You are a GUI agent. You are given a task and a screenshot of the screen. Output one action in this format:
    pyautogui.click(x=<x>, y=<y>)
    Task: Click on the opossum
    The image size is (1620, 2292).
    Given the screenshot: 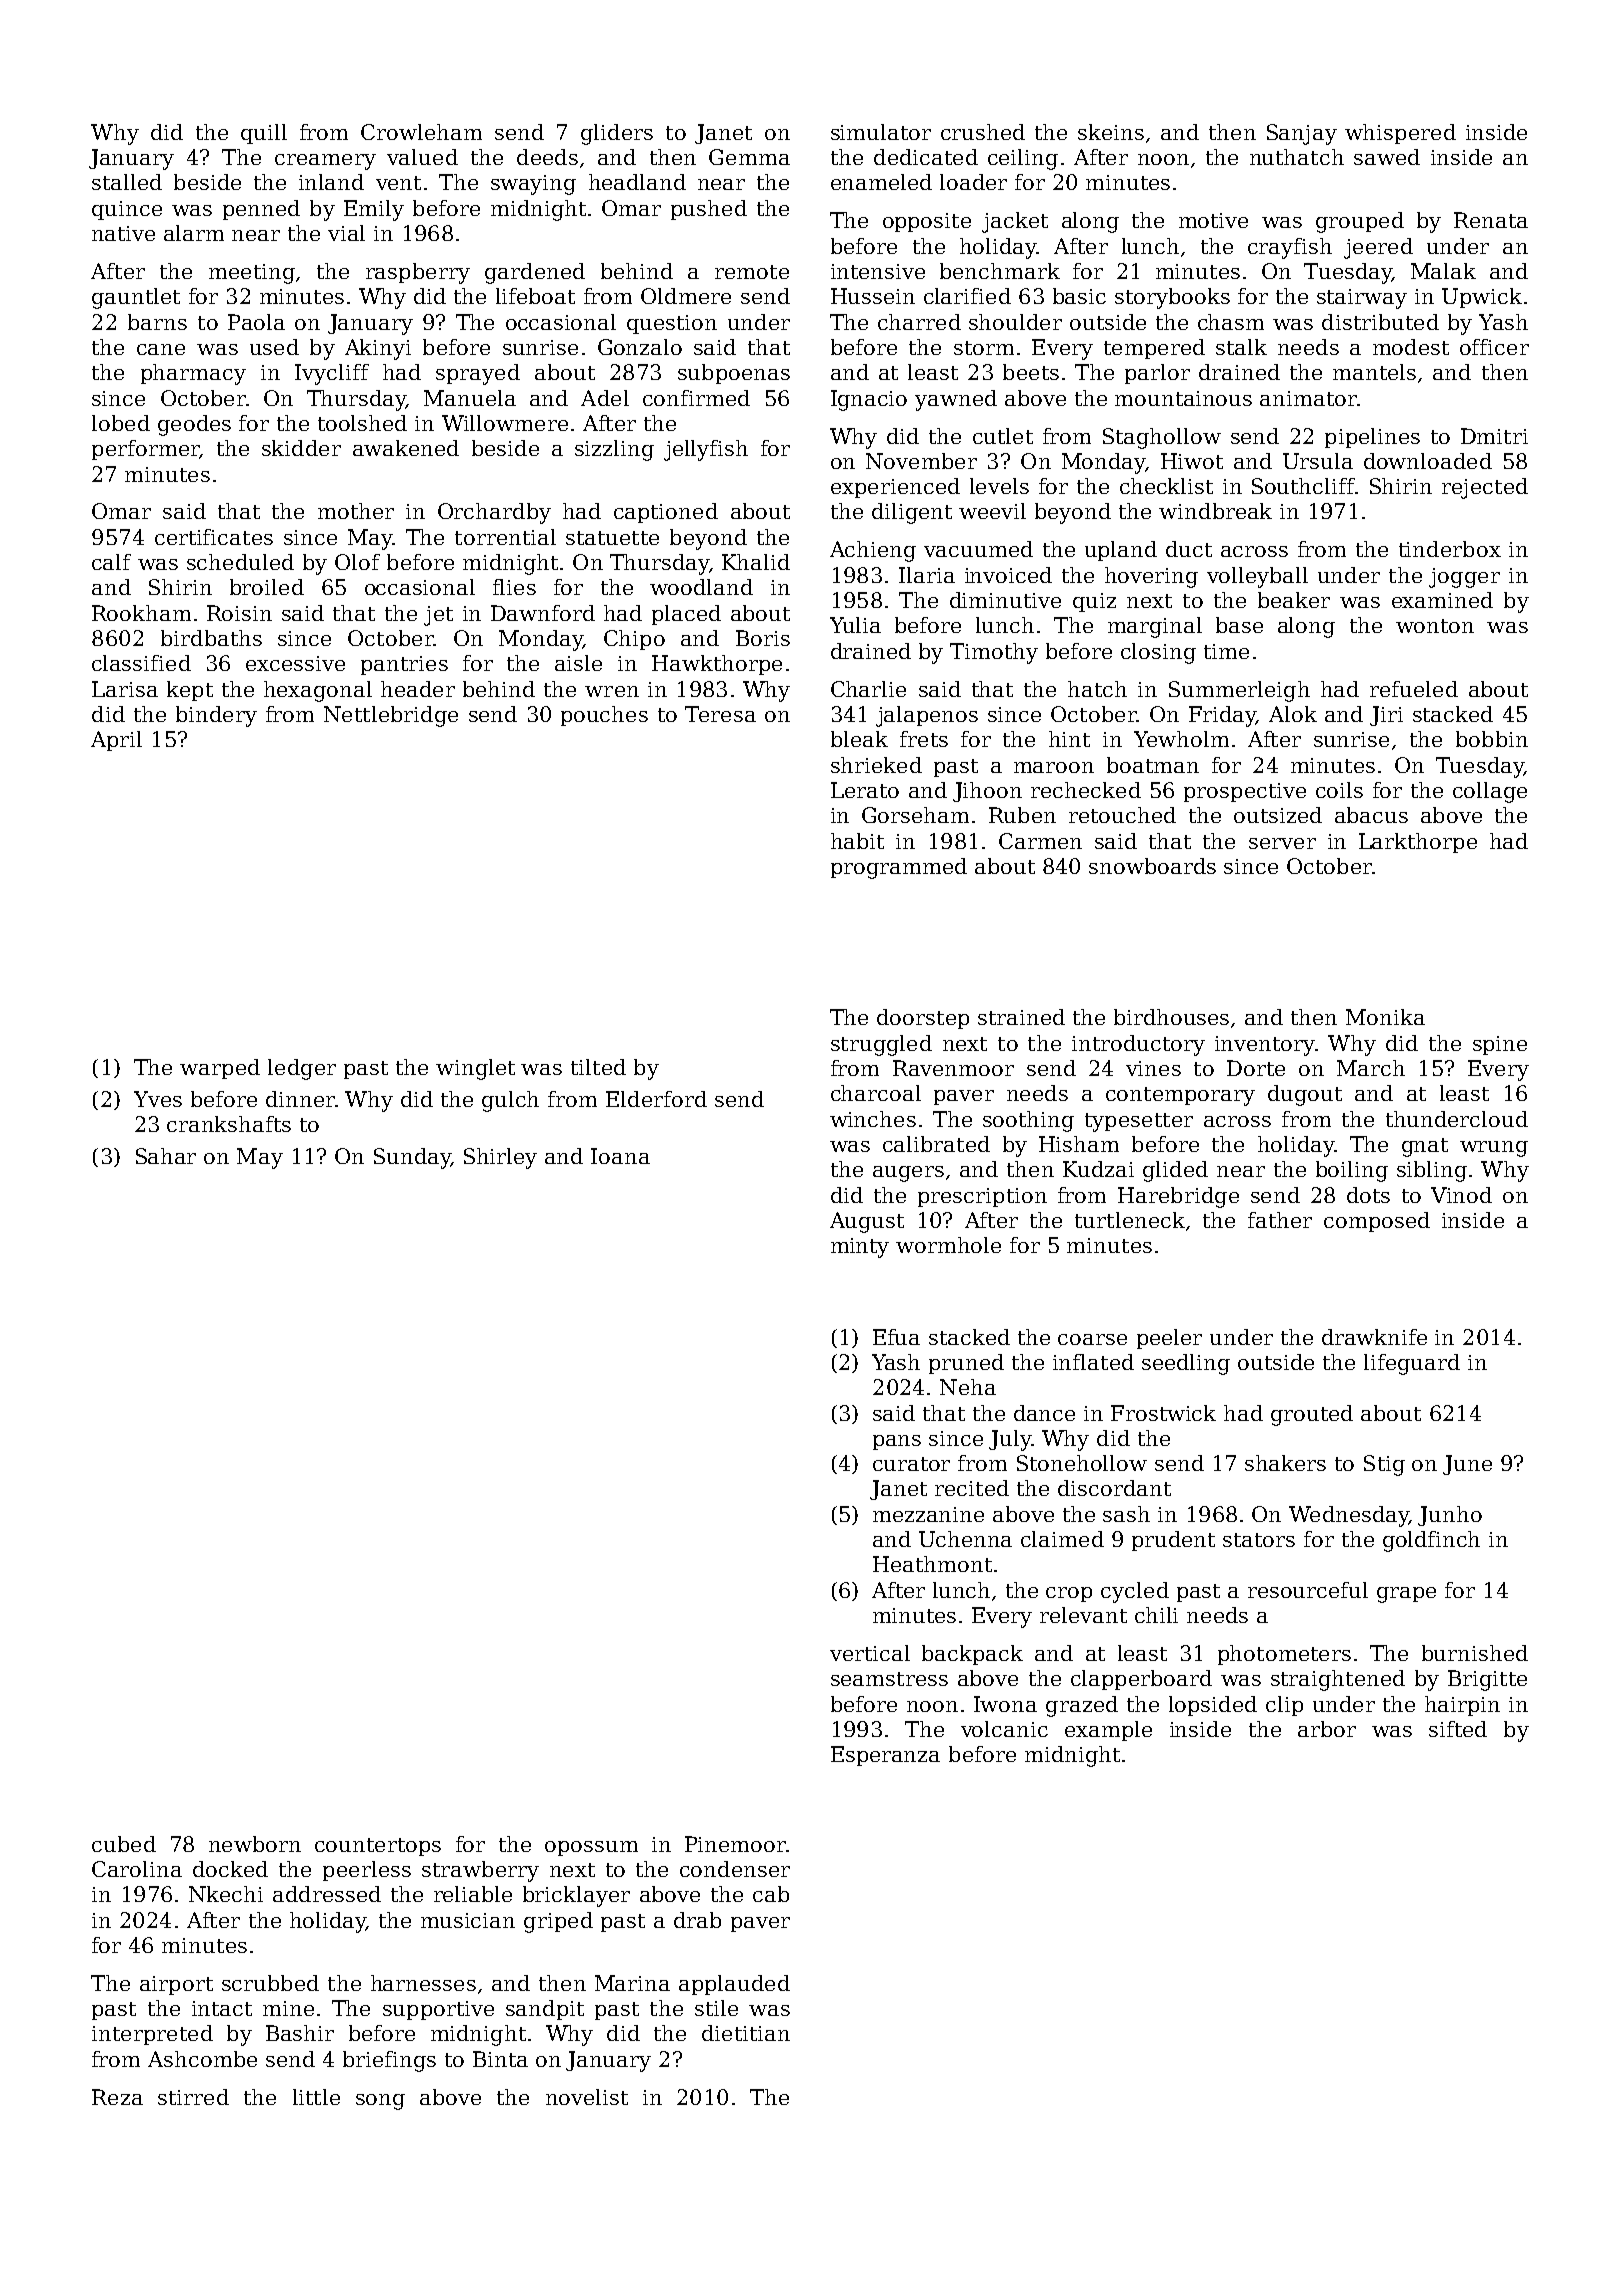 What is the action you would take?
    pyautogui.click(x=591, y=1848)
